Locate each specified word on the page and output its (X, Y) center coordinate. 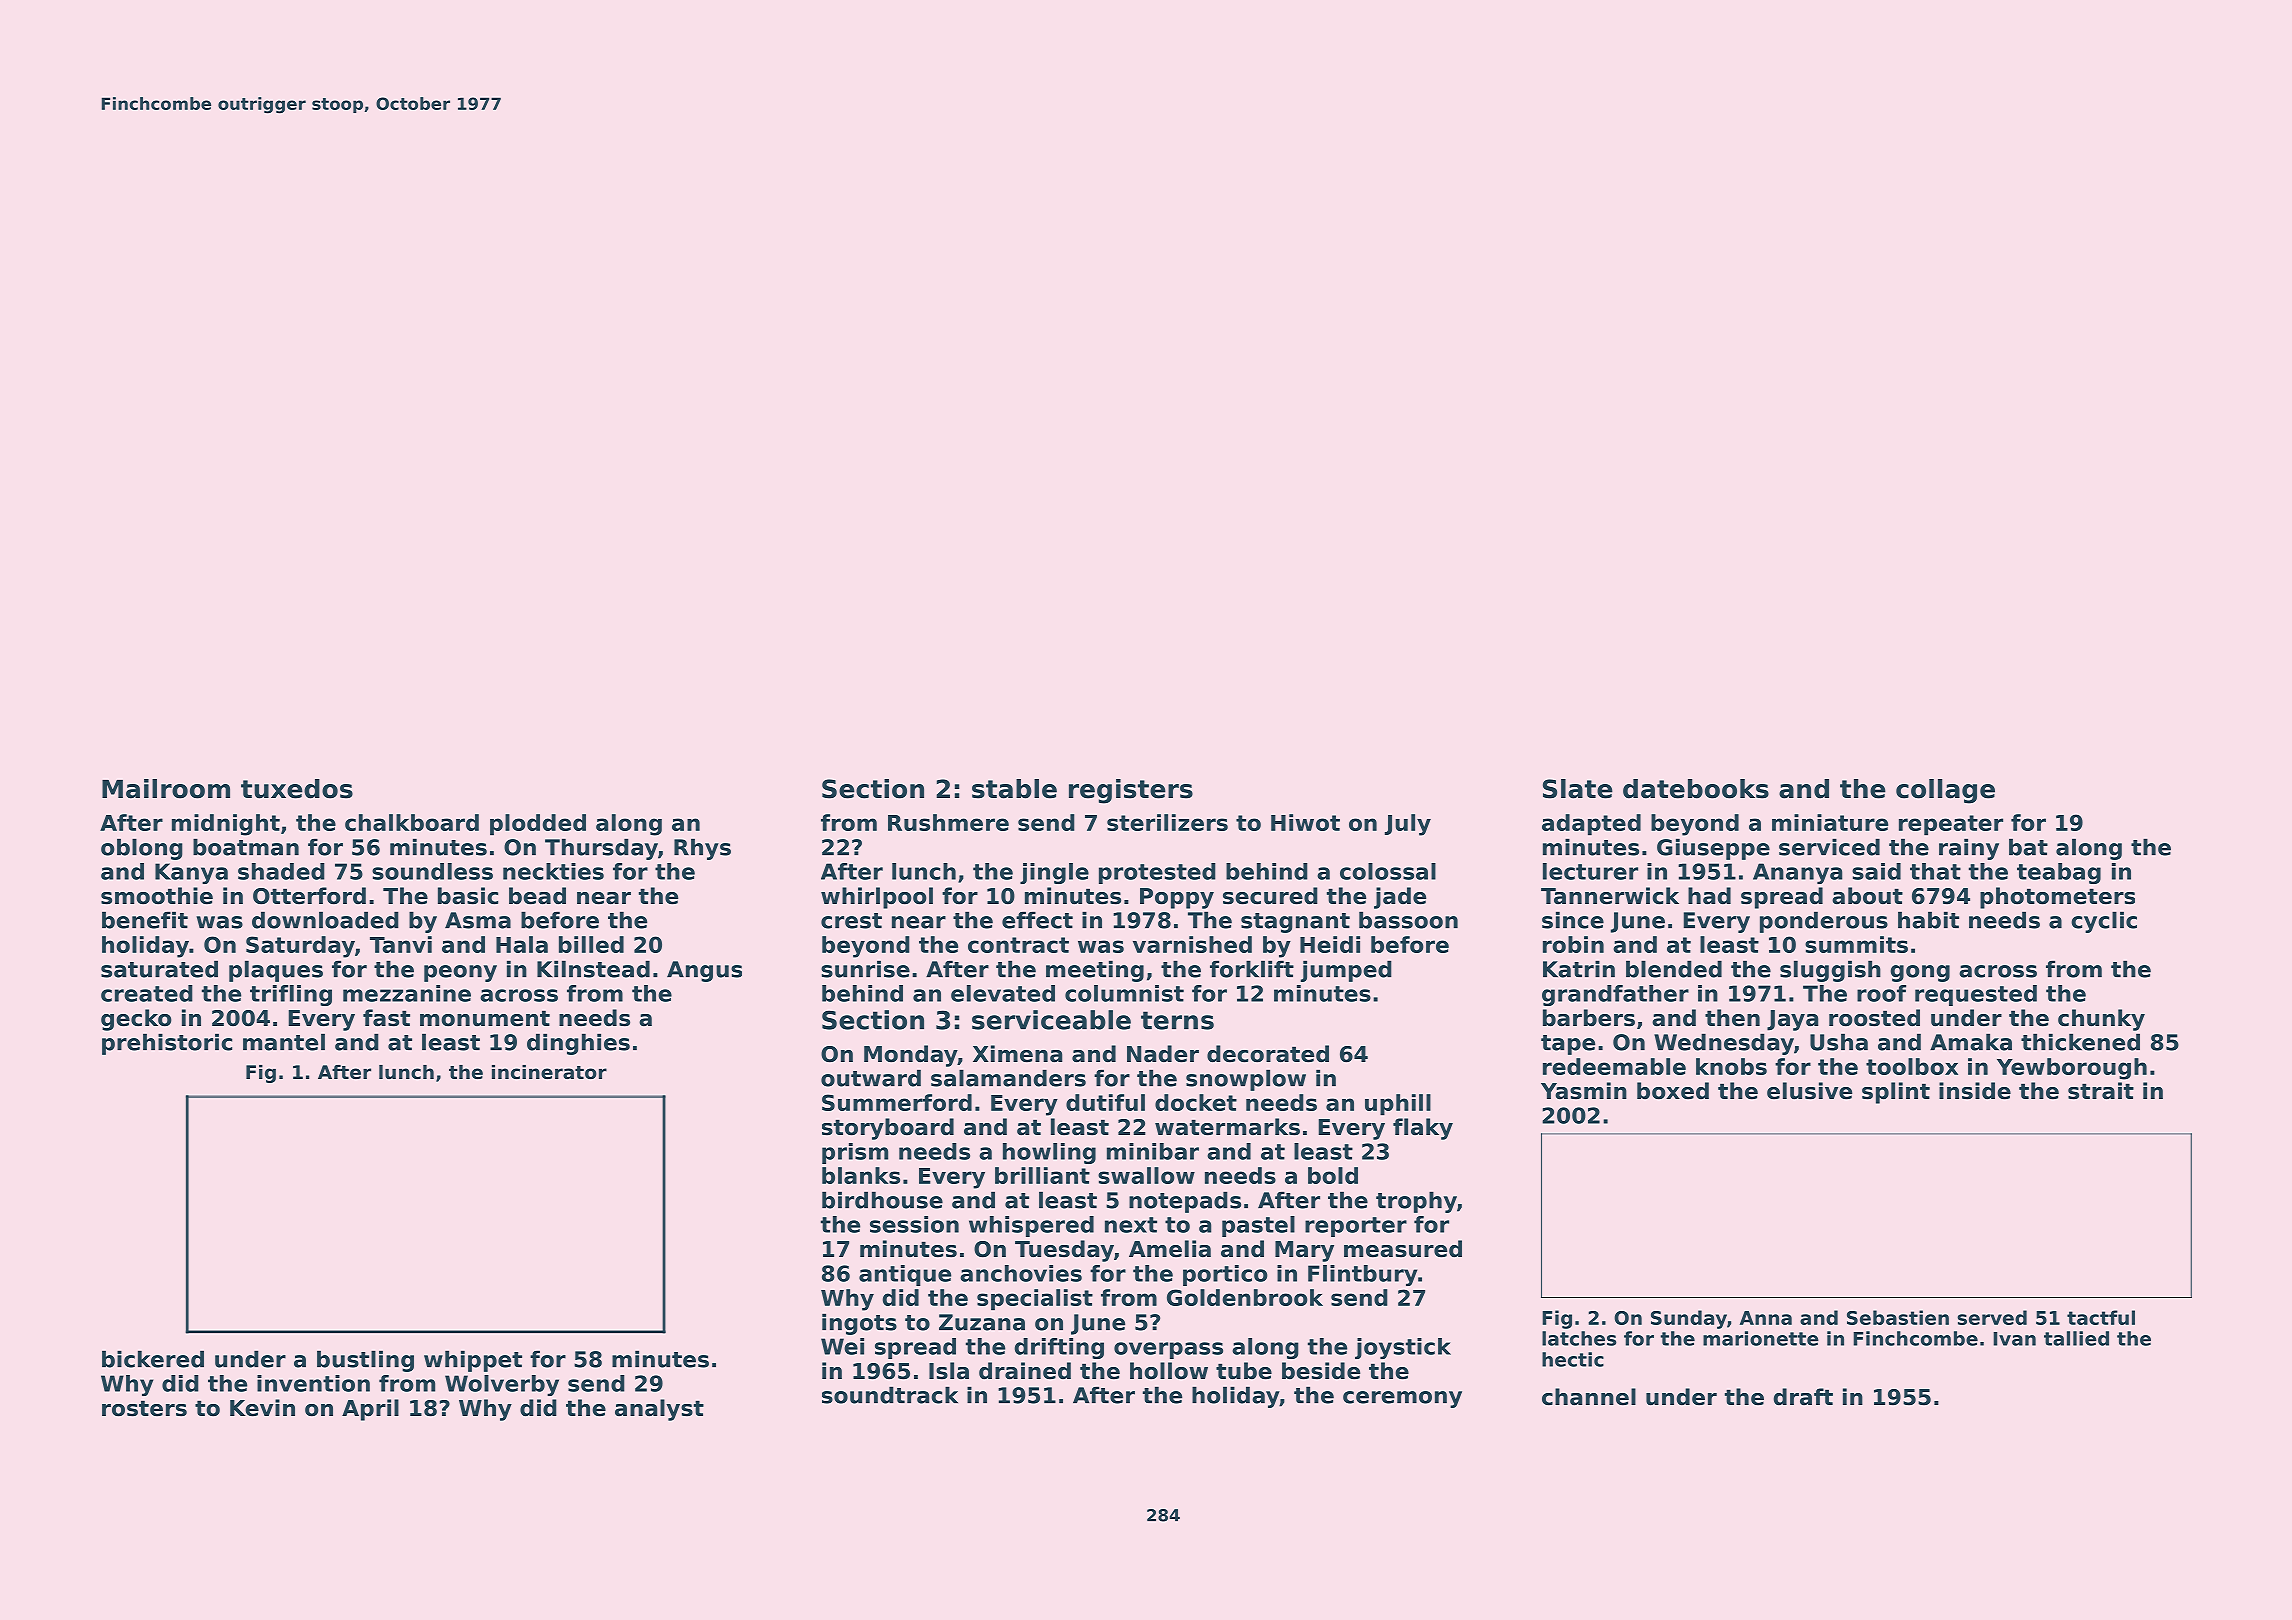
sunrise (865, 969)
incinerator (549, 1072)
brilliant (1042, 1175)
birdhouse (882, 1200)
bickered (153, 1359)
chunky (2101, 1020)
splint (1896, 1093)
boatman (246, 847)
